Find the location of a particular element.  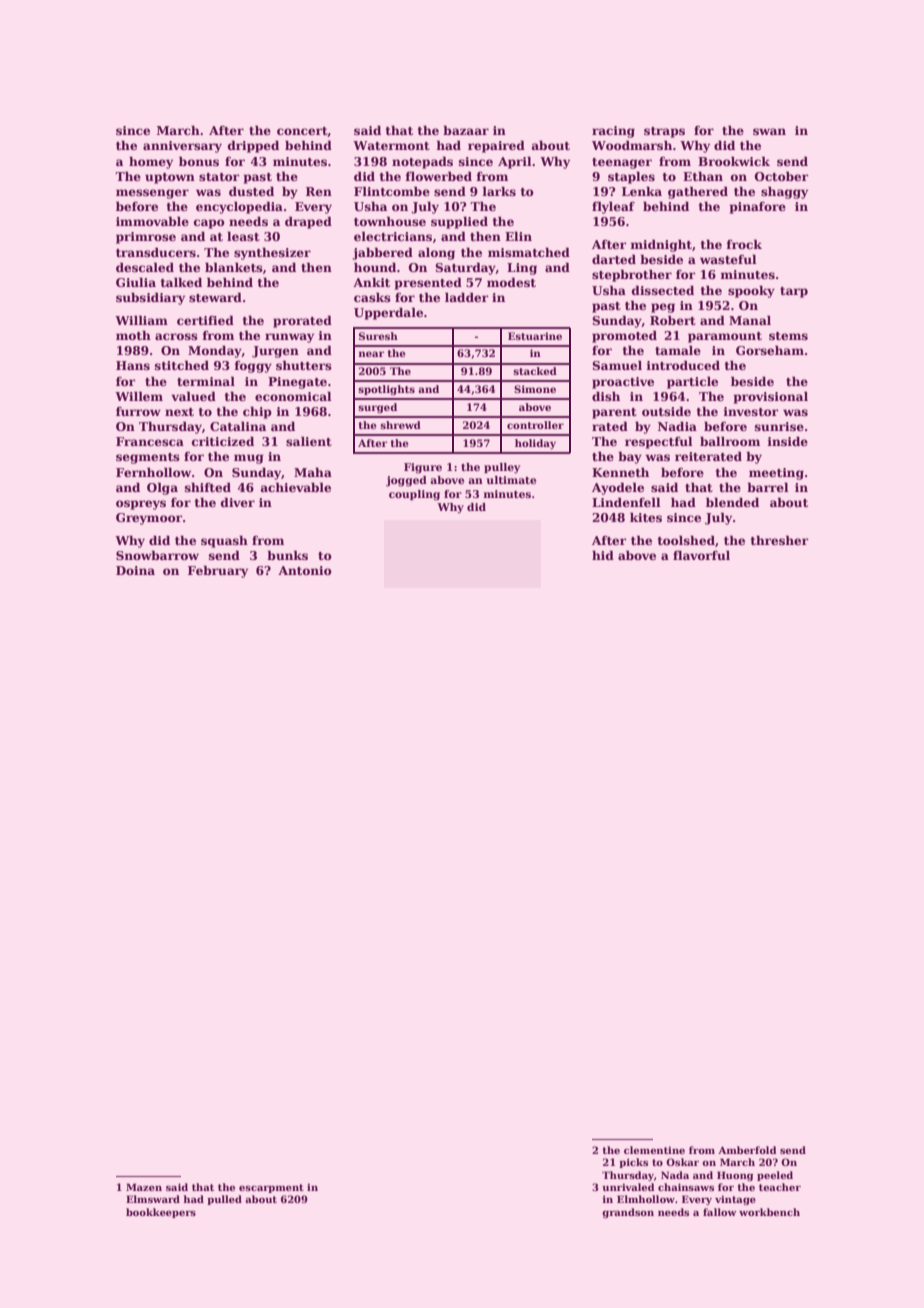

escarpment is located at coordinates (271, 1188).
